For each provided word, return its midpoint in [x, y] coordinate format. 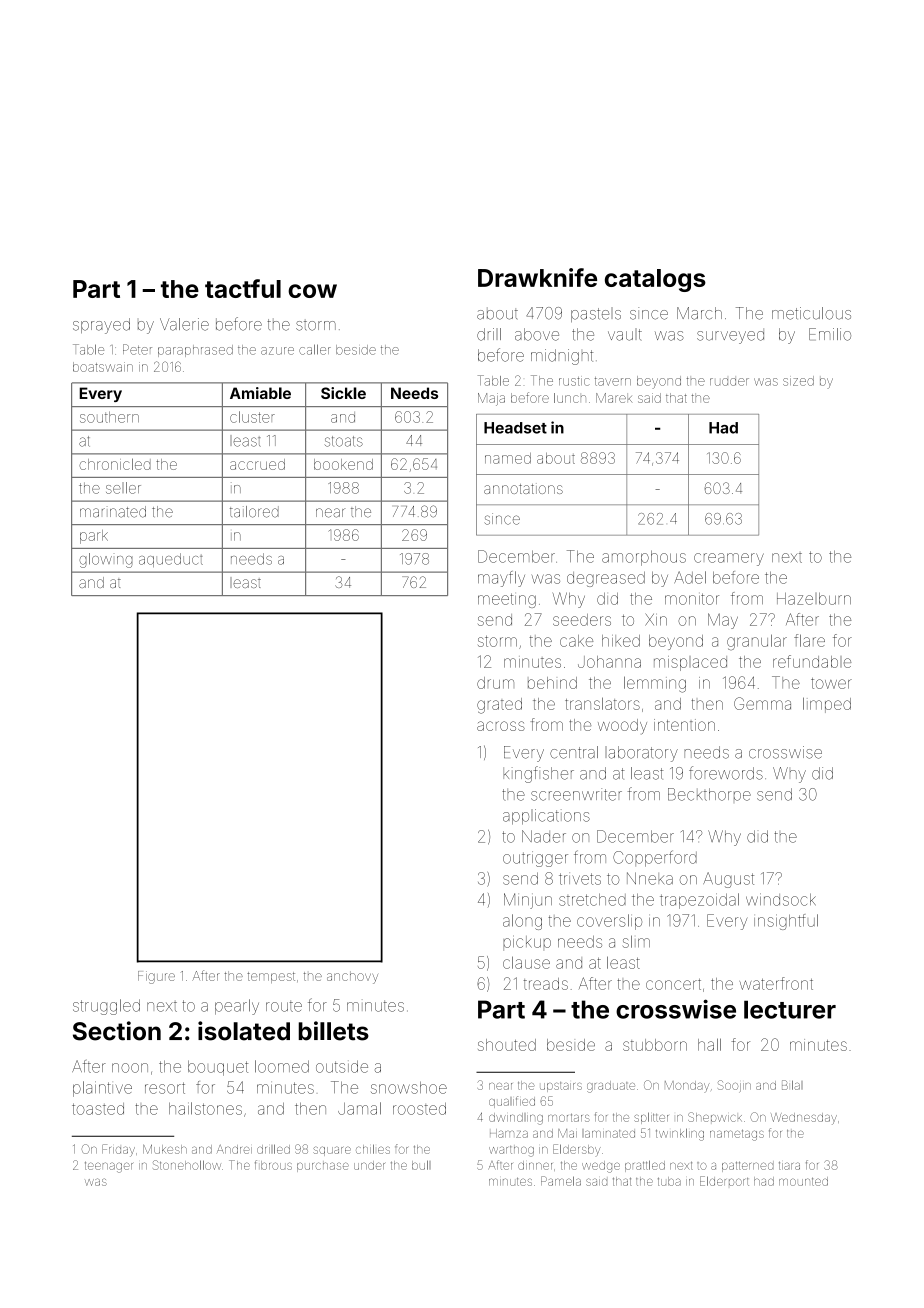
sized [798, 381]
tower [831, 683]
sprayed [101, 326]
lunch [570, 398]
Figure [156, 977]
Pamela [561, 1181]
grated [499, 706]
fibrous [273, 1165]
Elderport [724, 1181]
